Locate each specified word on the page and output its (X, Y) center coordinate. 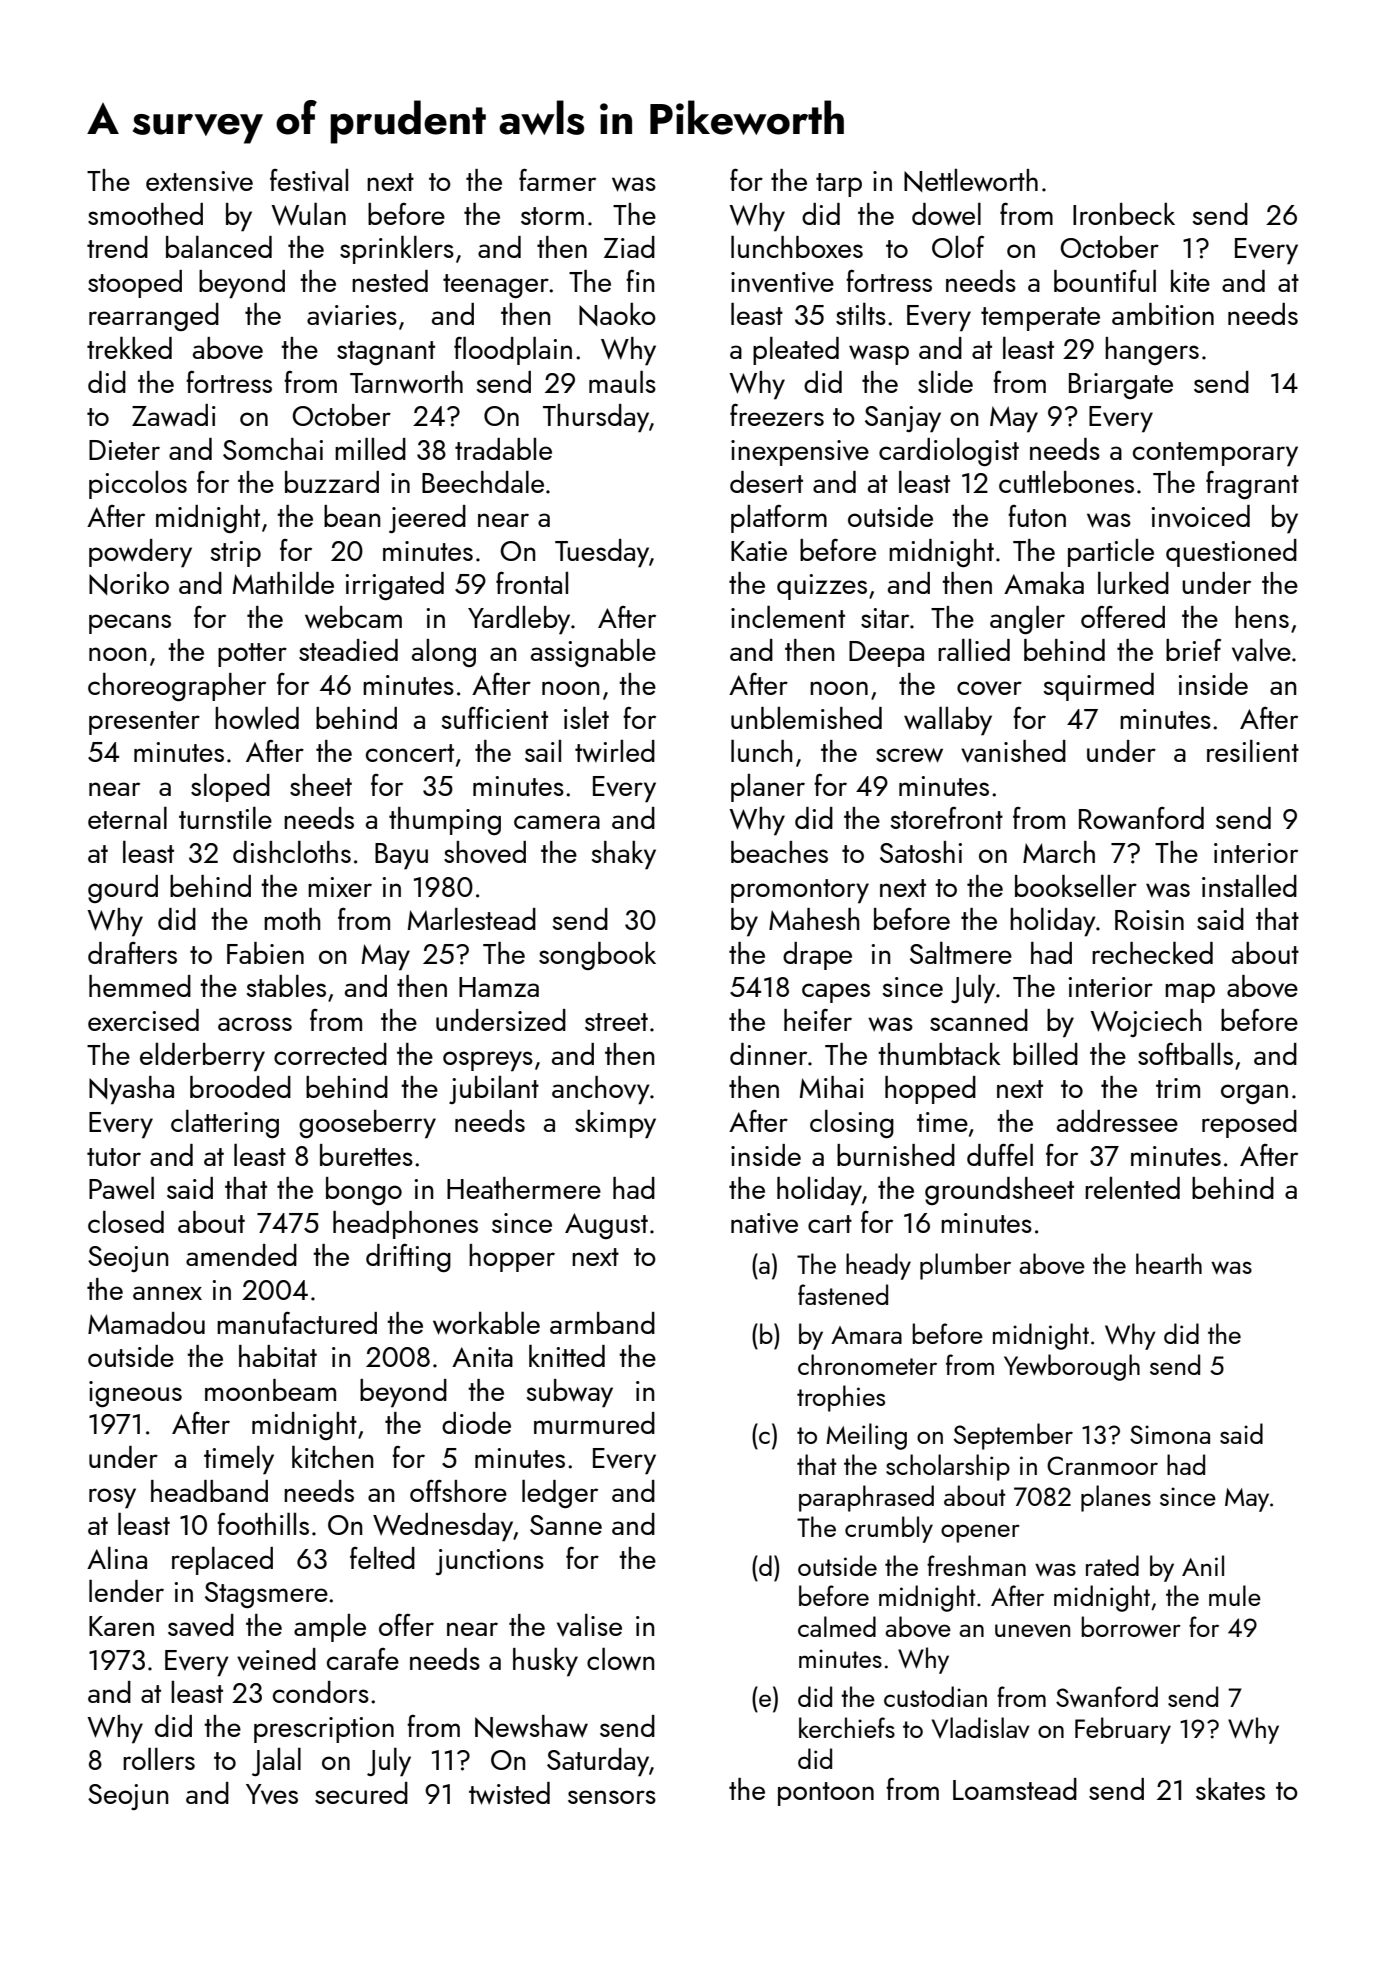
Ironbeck (1124, 214)
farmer (557, 179)
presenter (144, 723)
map (1190, 993)
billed (1045, 1054)
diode (476, 1423)
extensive (199, 181)
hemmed (140, 986)
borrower (1131, 1626)
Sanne (566, 1525)
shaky (624, 855)
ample (330, 1628)
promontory (800, 891)
